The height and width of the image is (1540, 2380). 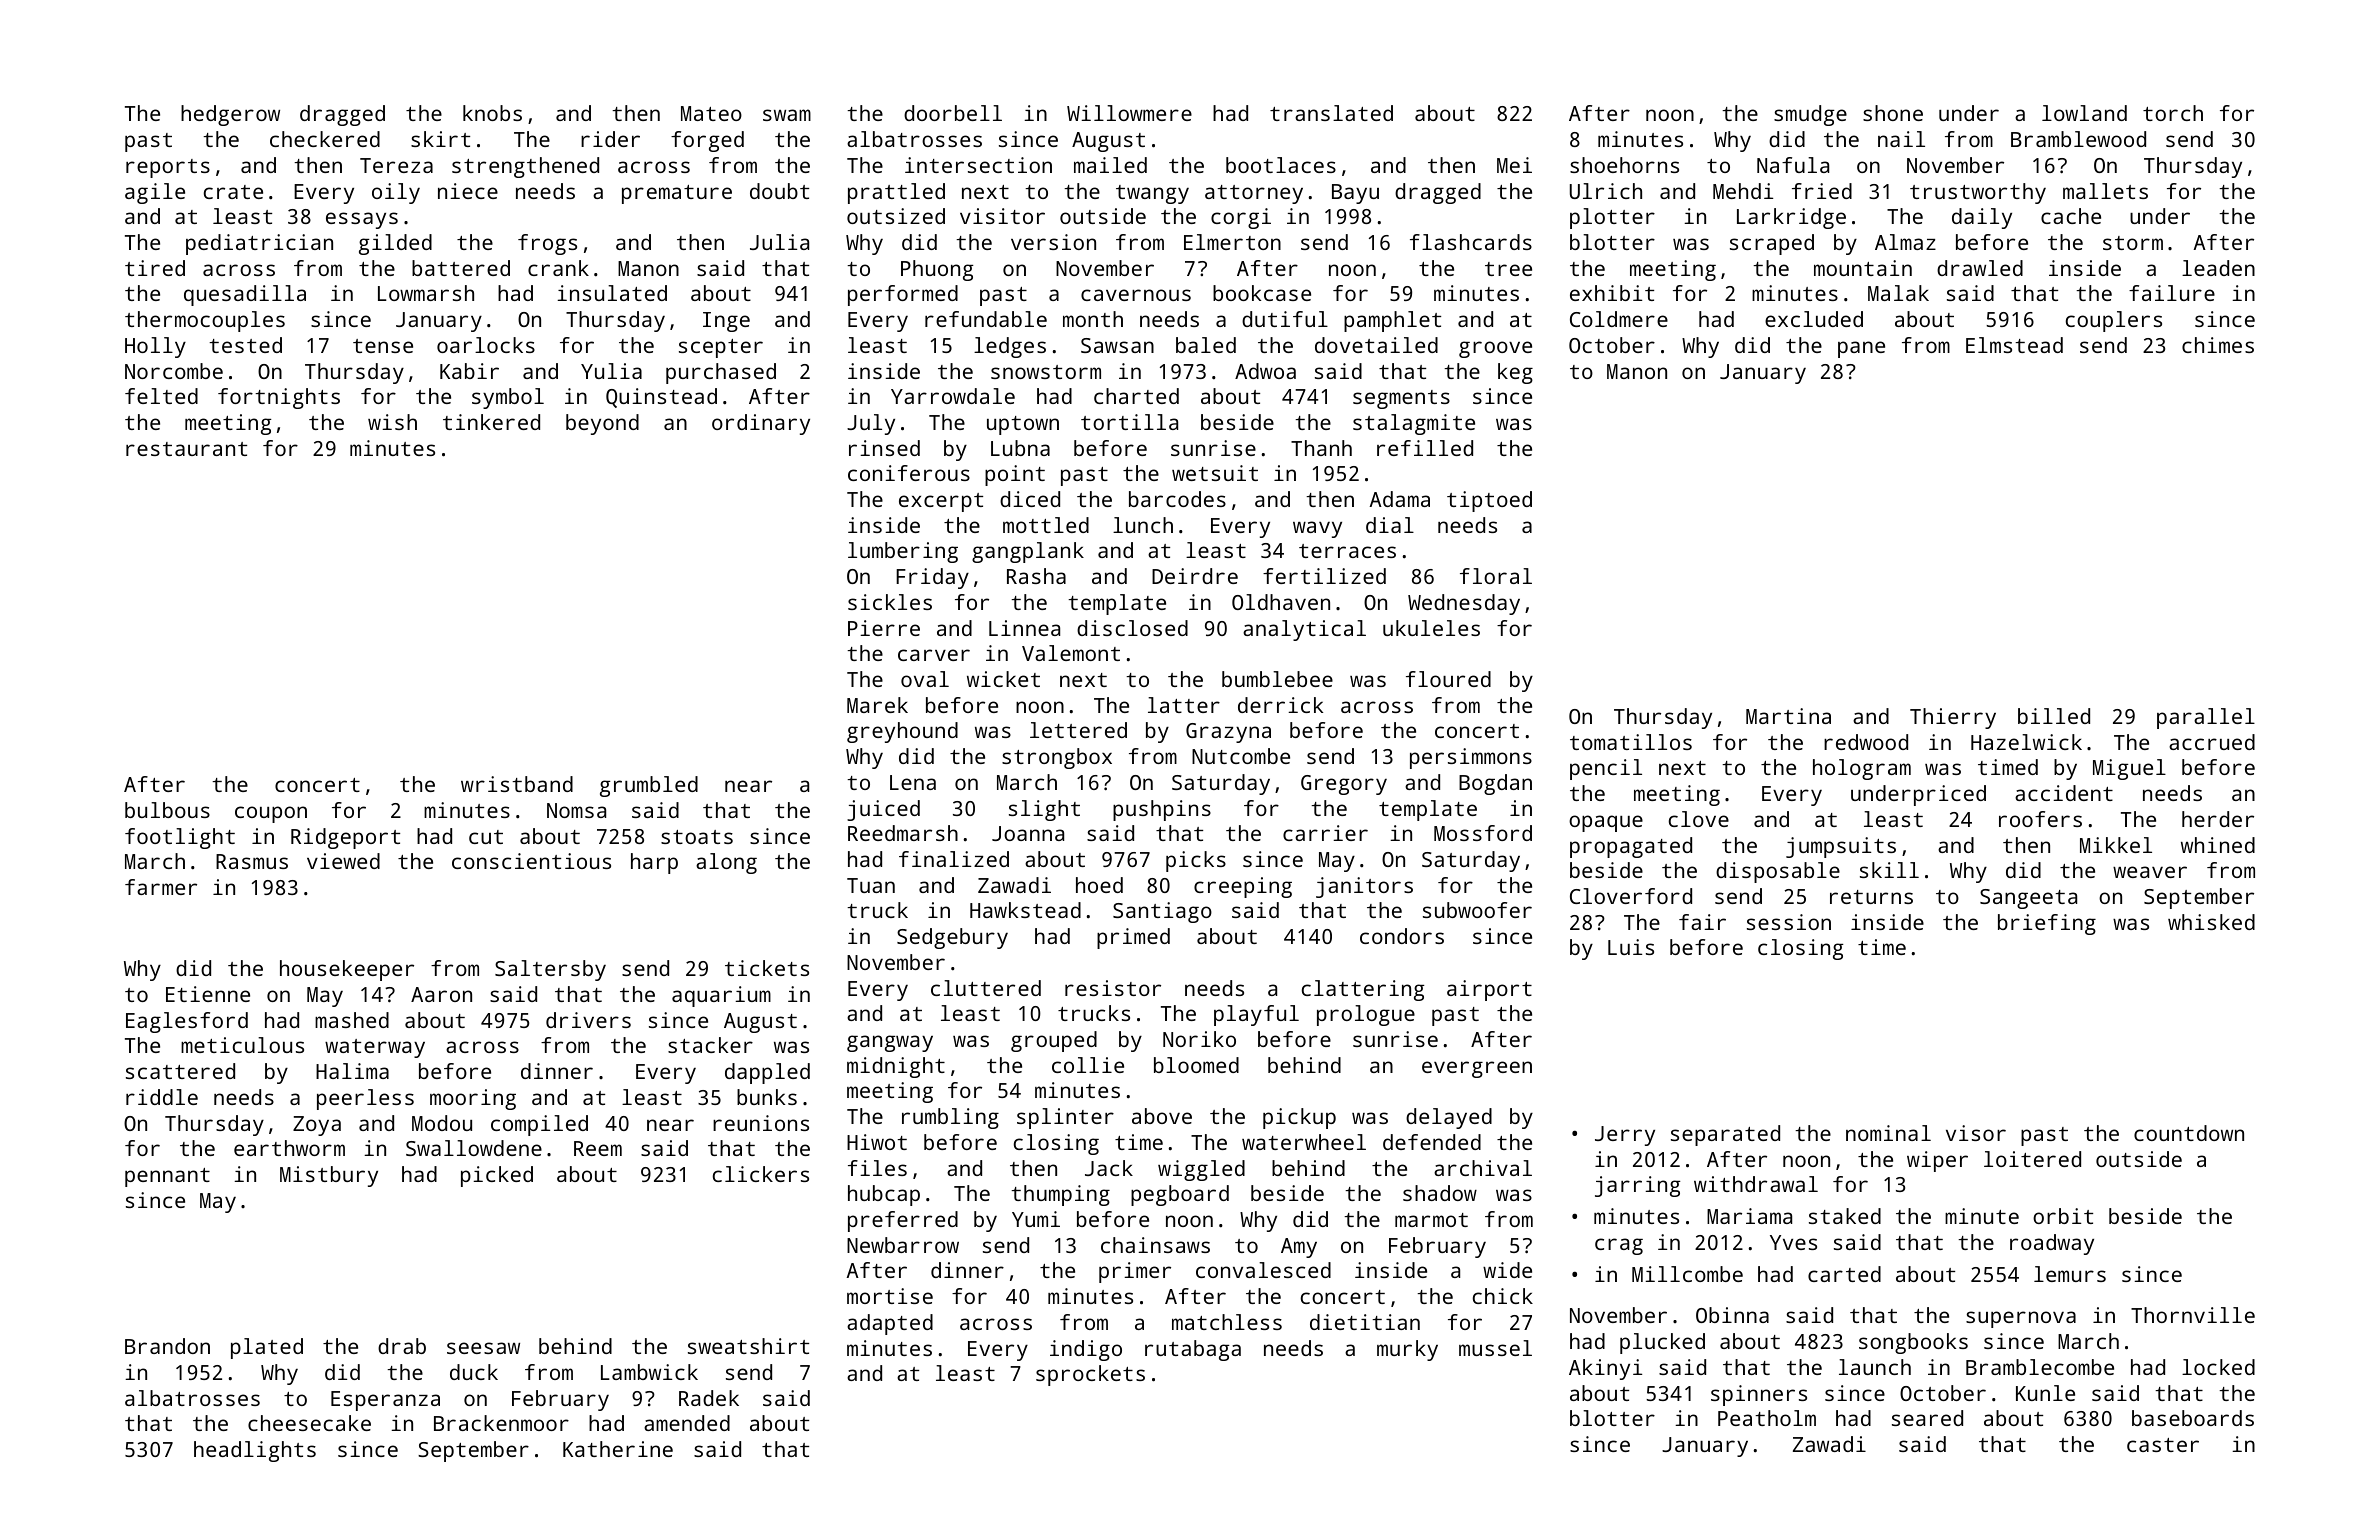 What do you see at coordinates (230, 115) in the image?
I see `hedgerow` at bounding box center [230, 115].
